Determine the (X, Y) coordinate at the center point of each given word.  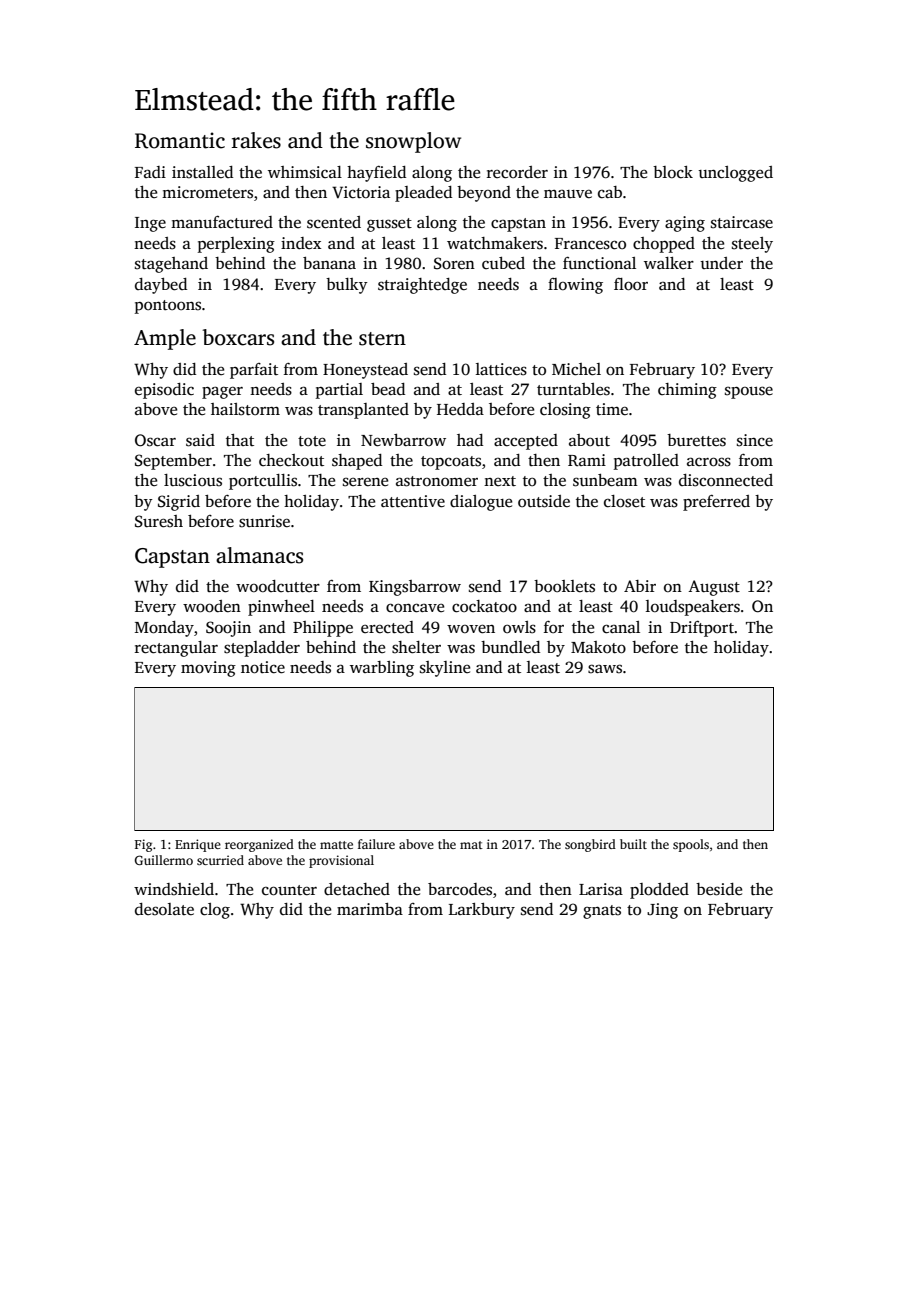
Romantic (180, 140)
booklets (564, 586)
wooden (212, 606)
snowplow (413, 142)
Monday (164, 629)
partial (339, 391)
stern (382, 339)
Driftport (702, 629)
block (673, 172)
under (721, 263)
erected (387, 627)
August (714, 588)
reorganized (259, 845)
